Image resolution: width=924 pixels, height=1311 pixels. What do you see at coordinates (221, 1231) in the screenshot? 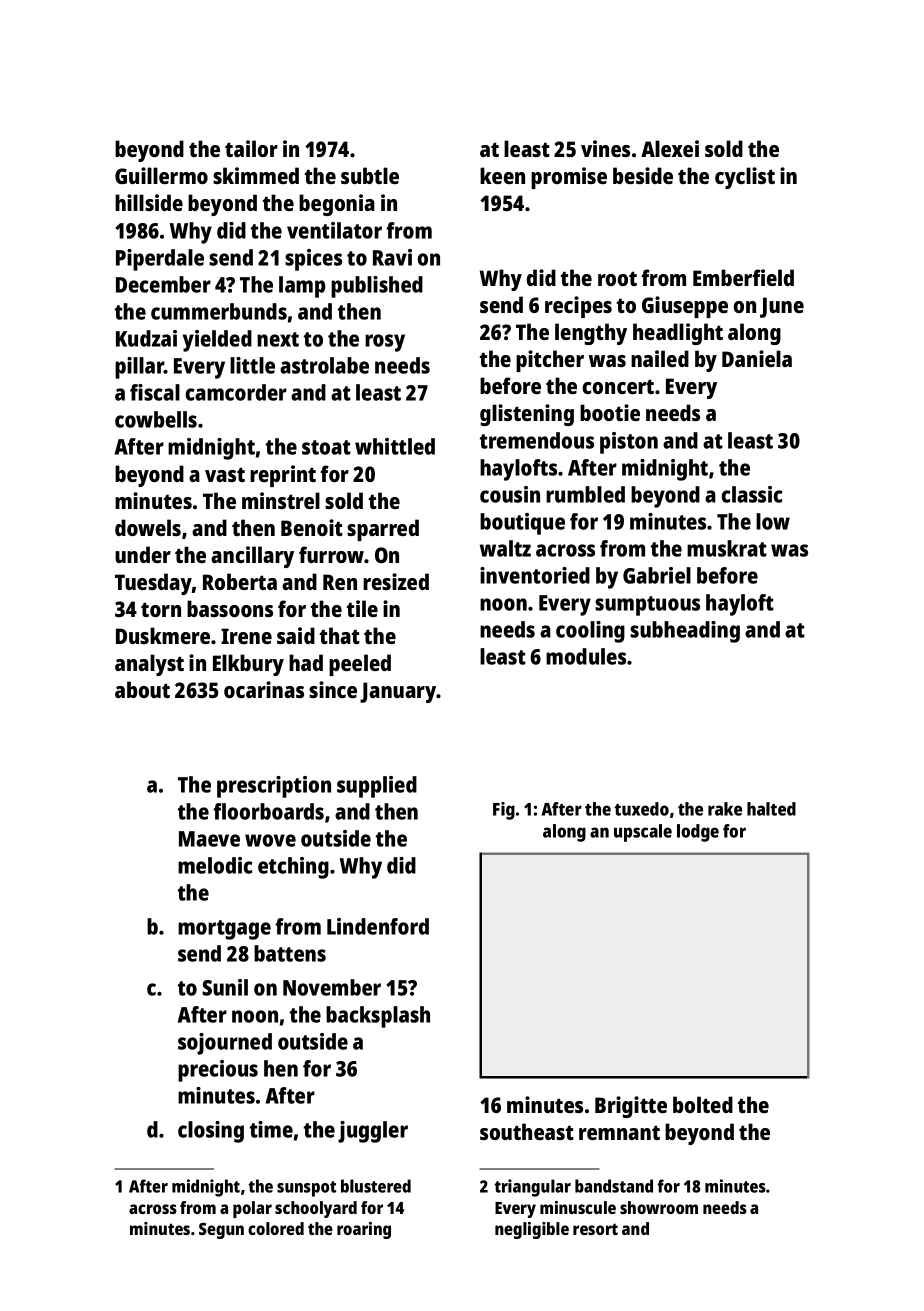
I see `Segun` at bounding box center [221, 1231].
